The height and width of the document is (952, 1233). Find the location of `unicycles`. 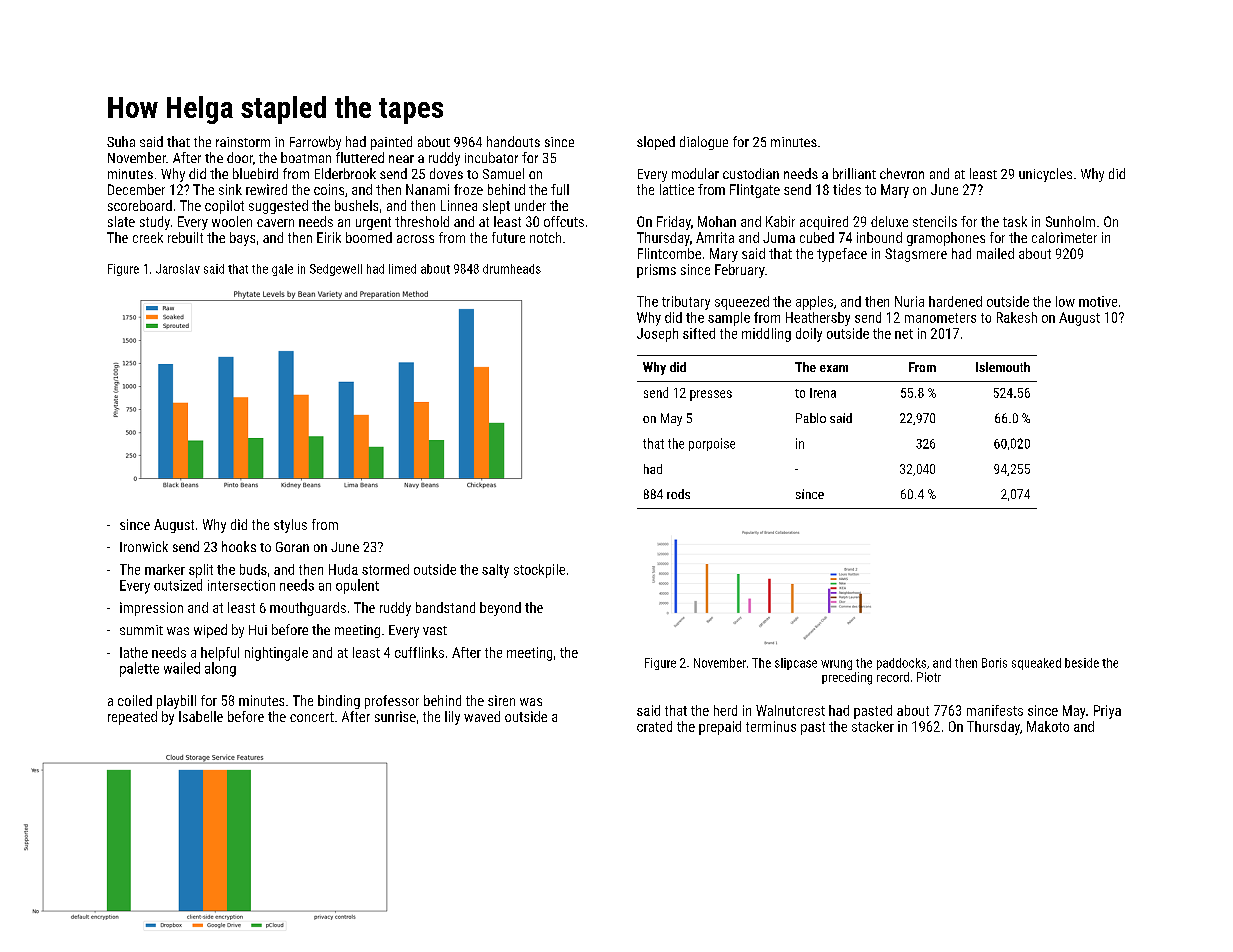

unicycles is located at coordinates (1045, 175).
